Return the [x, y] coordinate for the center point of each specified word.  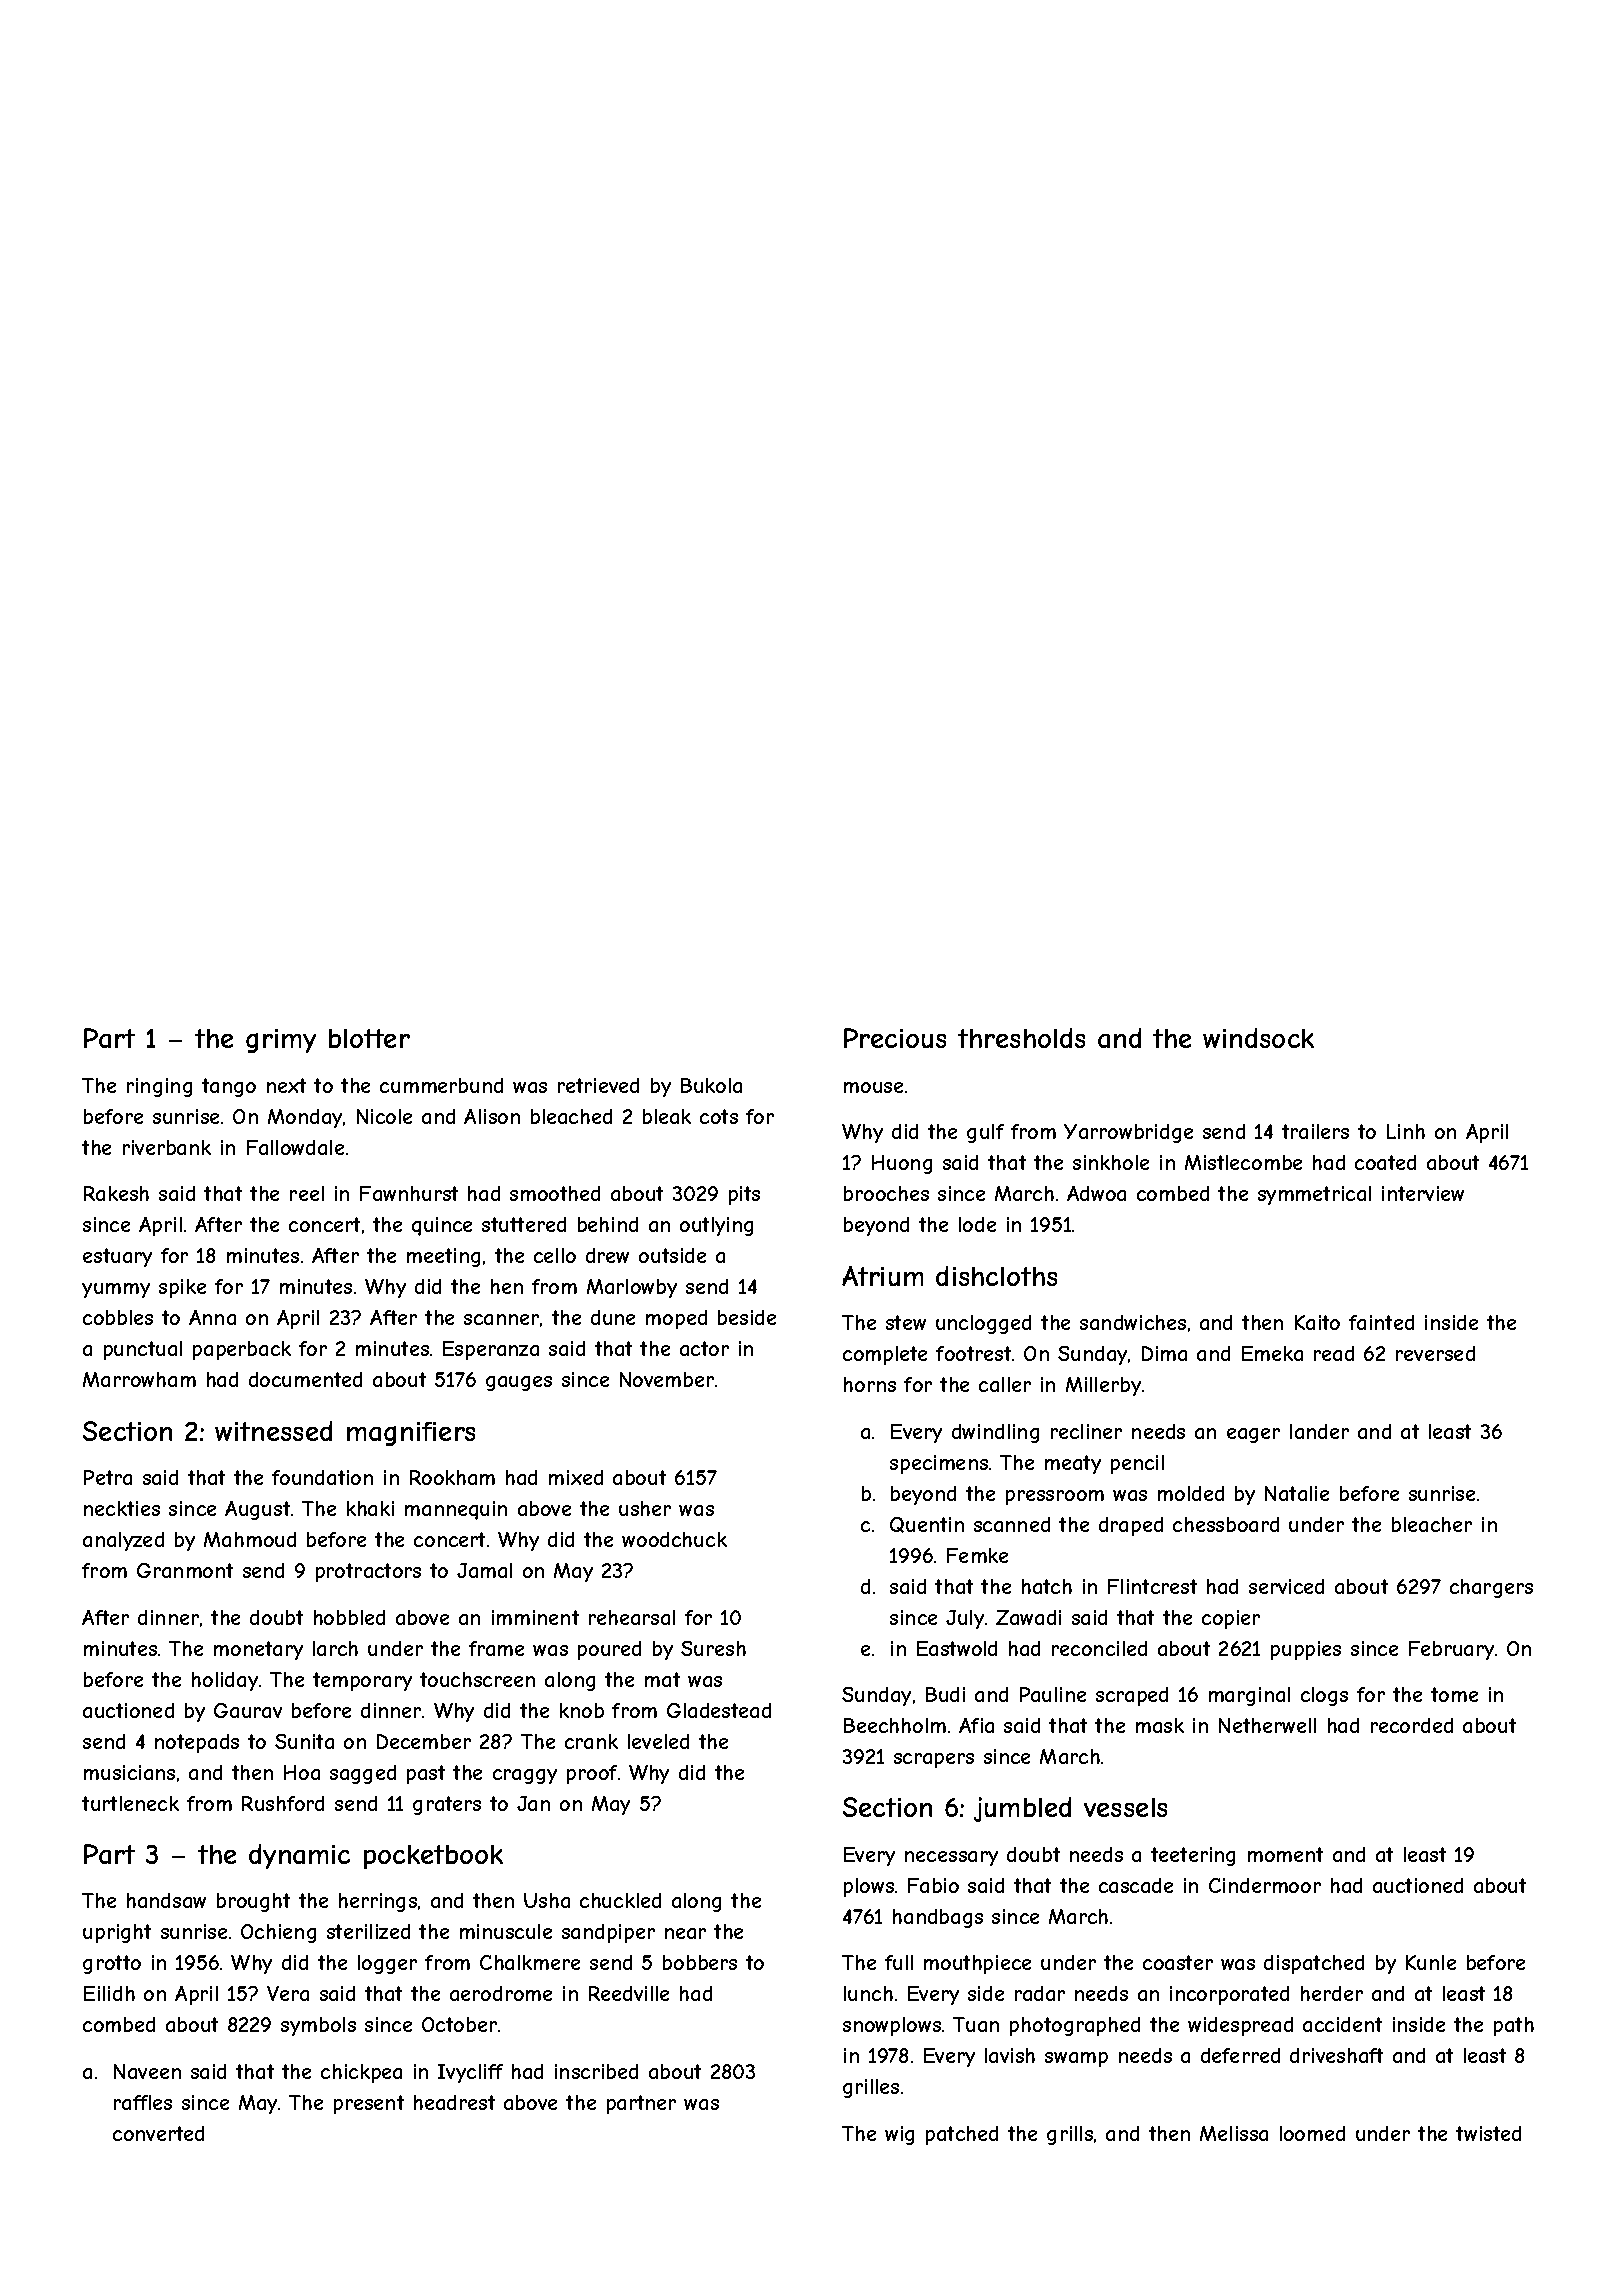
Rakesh [116, 1193]
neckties [122, 1508]
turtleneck [130, 1803]
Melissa [1234, 2133]
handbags [938, 1918]
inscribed [596, 2071]
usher [645, 1508]
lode [977, 1224]
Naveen [147, 2071]
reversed [1435, 1353]
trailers [1315, 1131]
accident [1342, 2024]
